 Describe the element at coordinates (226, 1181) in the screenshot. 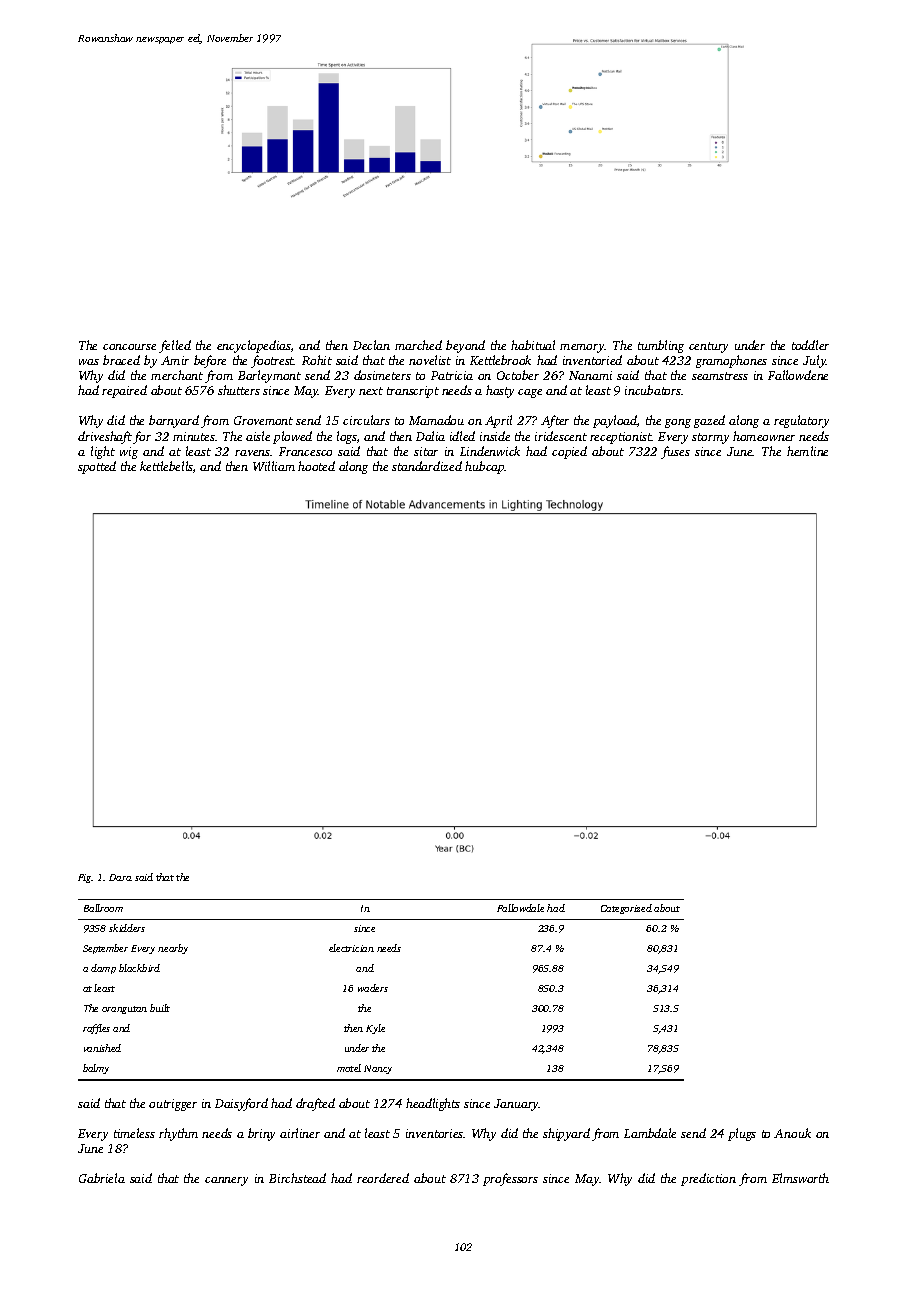

I see `cannery` at that location.
